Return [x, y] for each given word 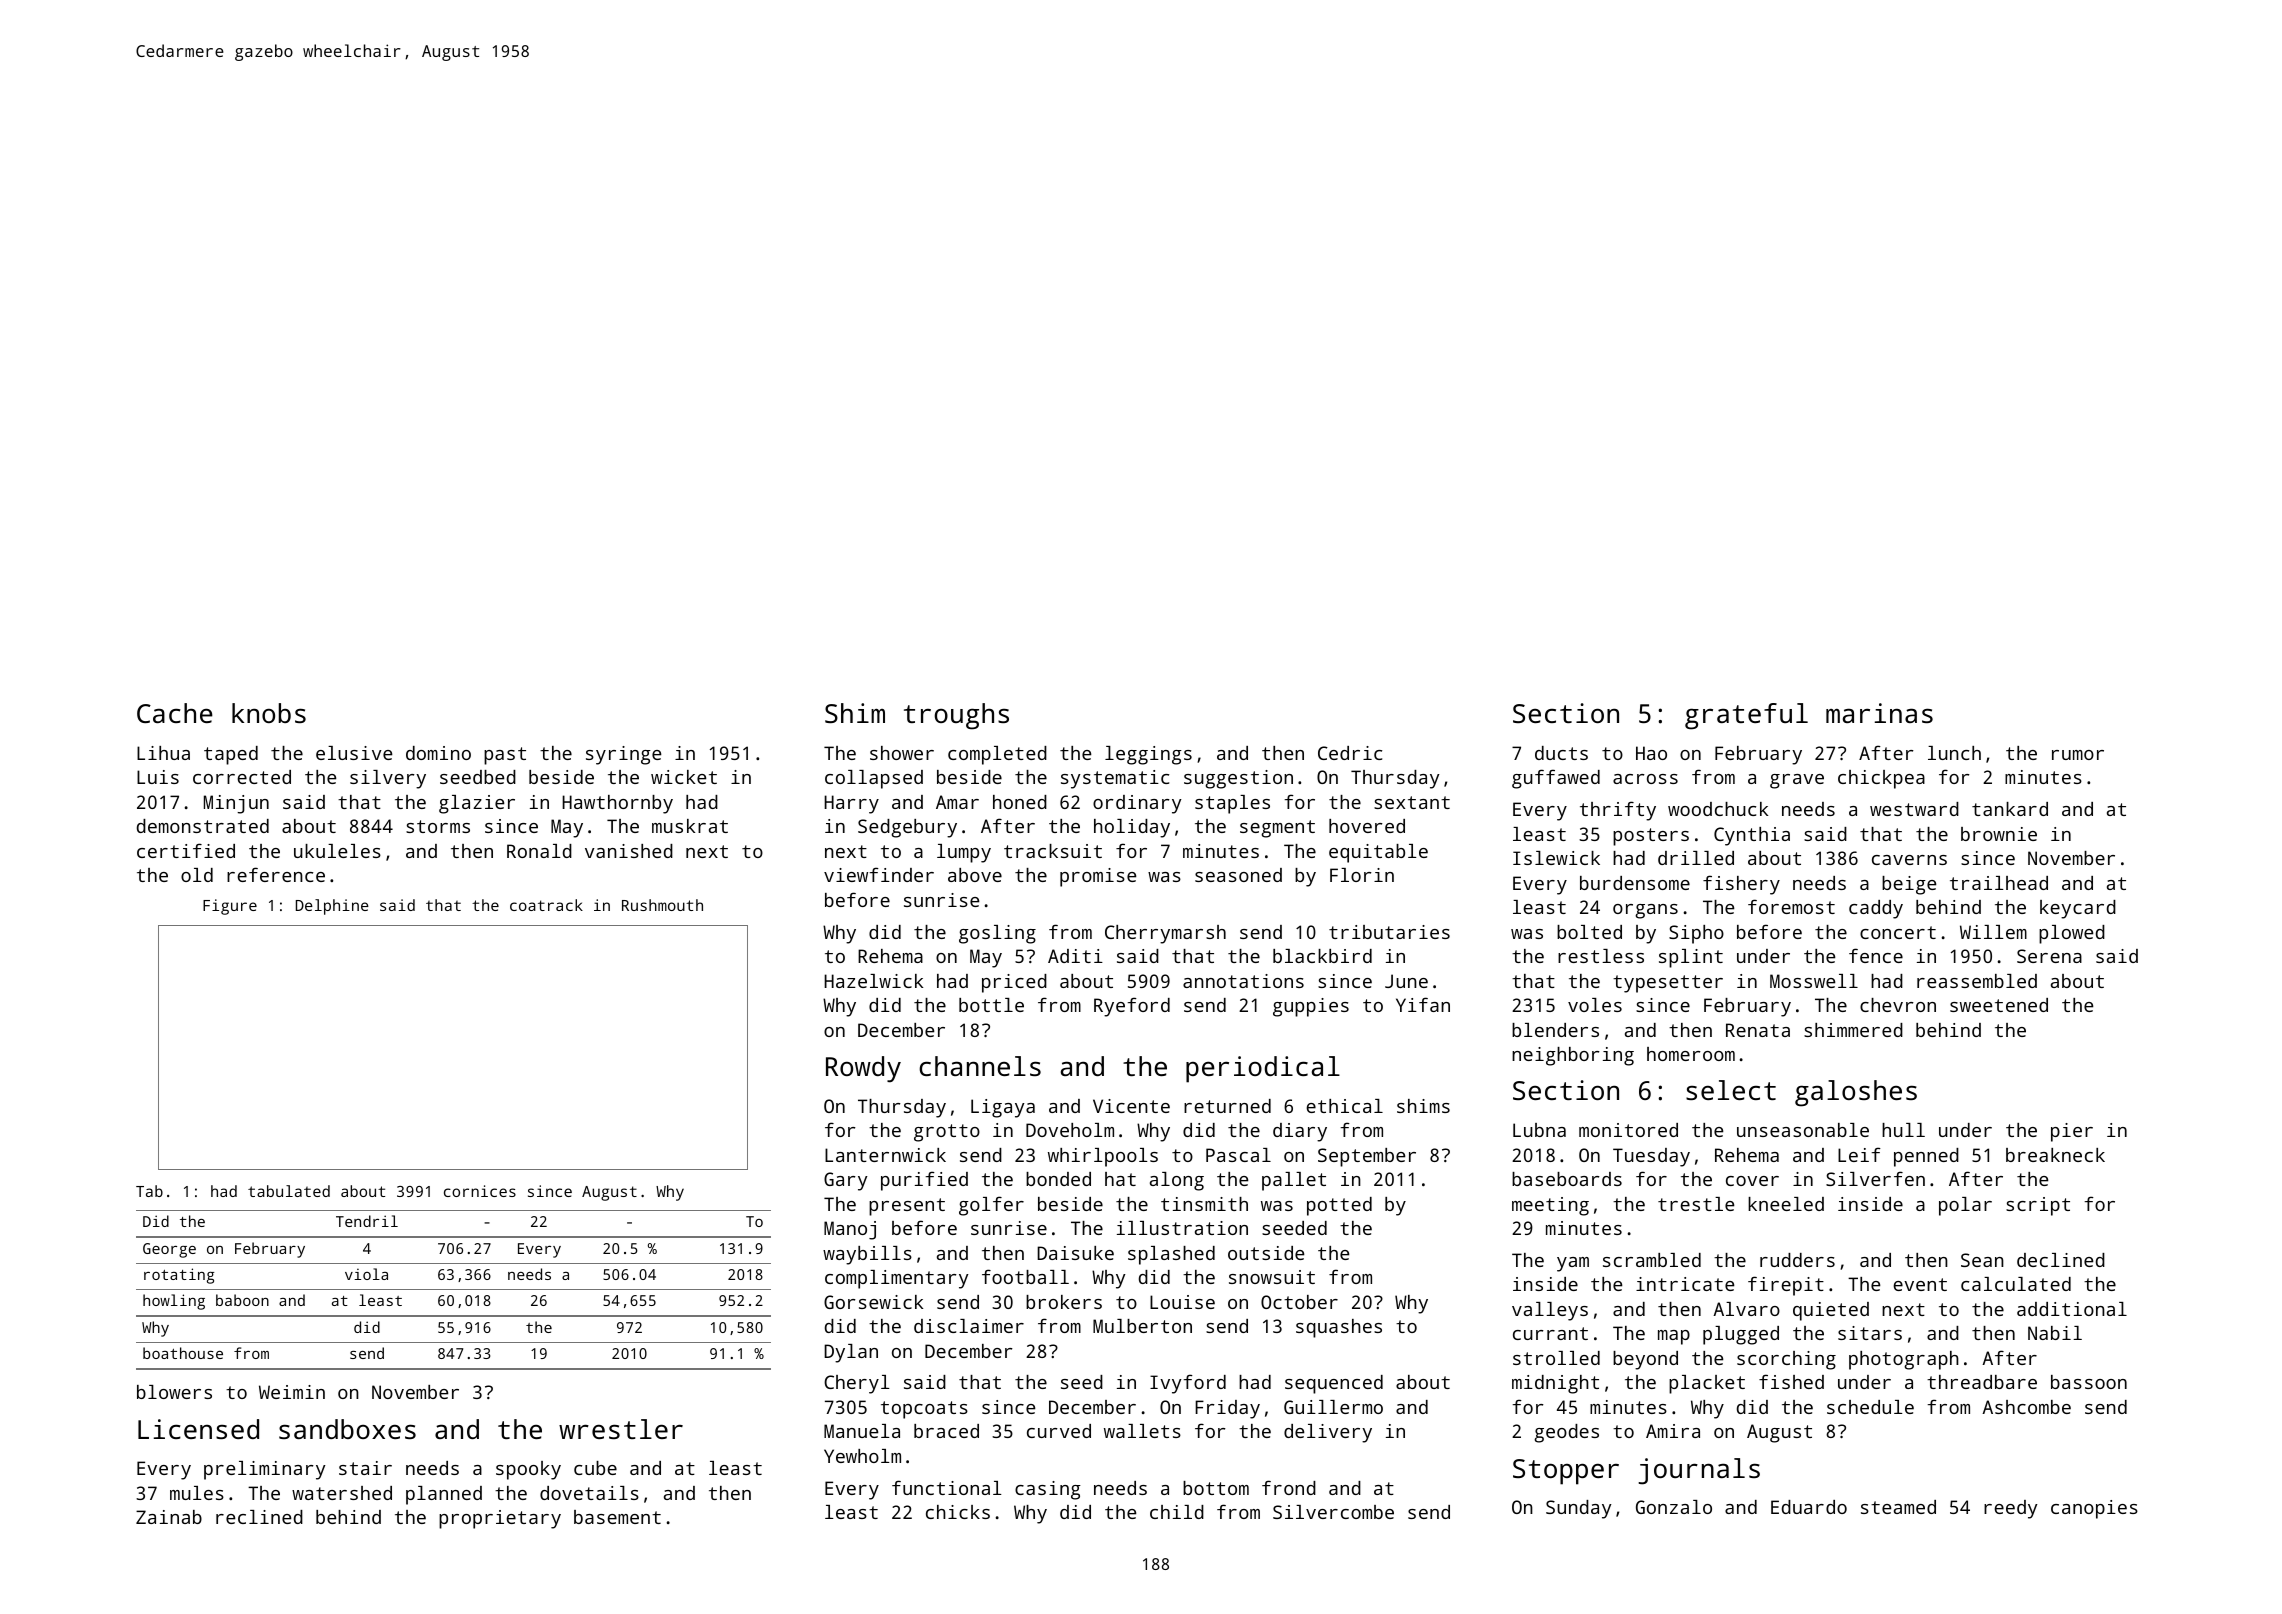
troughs [956, 716]
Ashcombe [2026, 1407]
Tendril [367, 1221]
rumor [2078, 755]
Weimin [292, 1392]
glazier [477, 804]
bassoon [2089, 1382]
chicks [958, 1512]
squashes [1339, 1328]
